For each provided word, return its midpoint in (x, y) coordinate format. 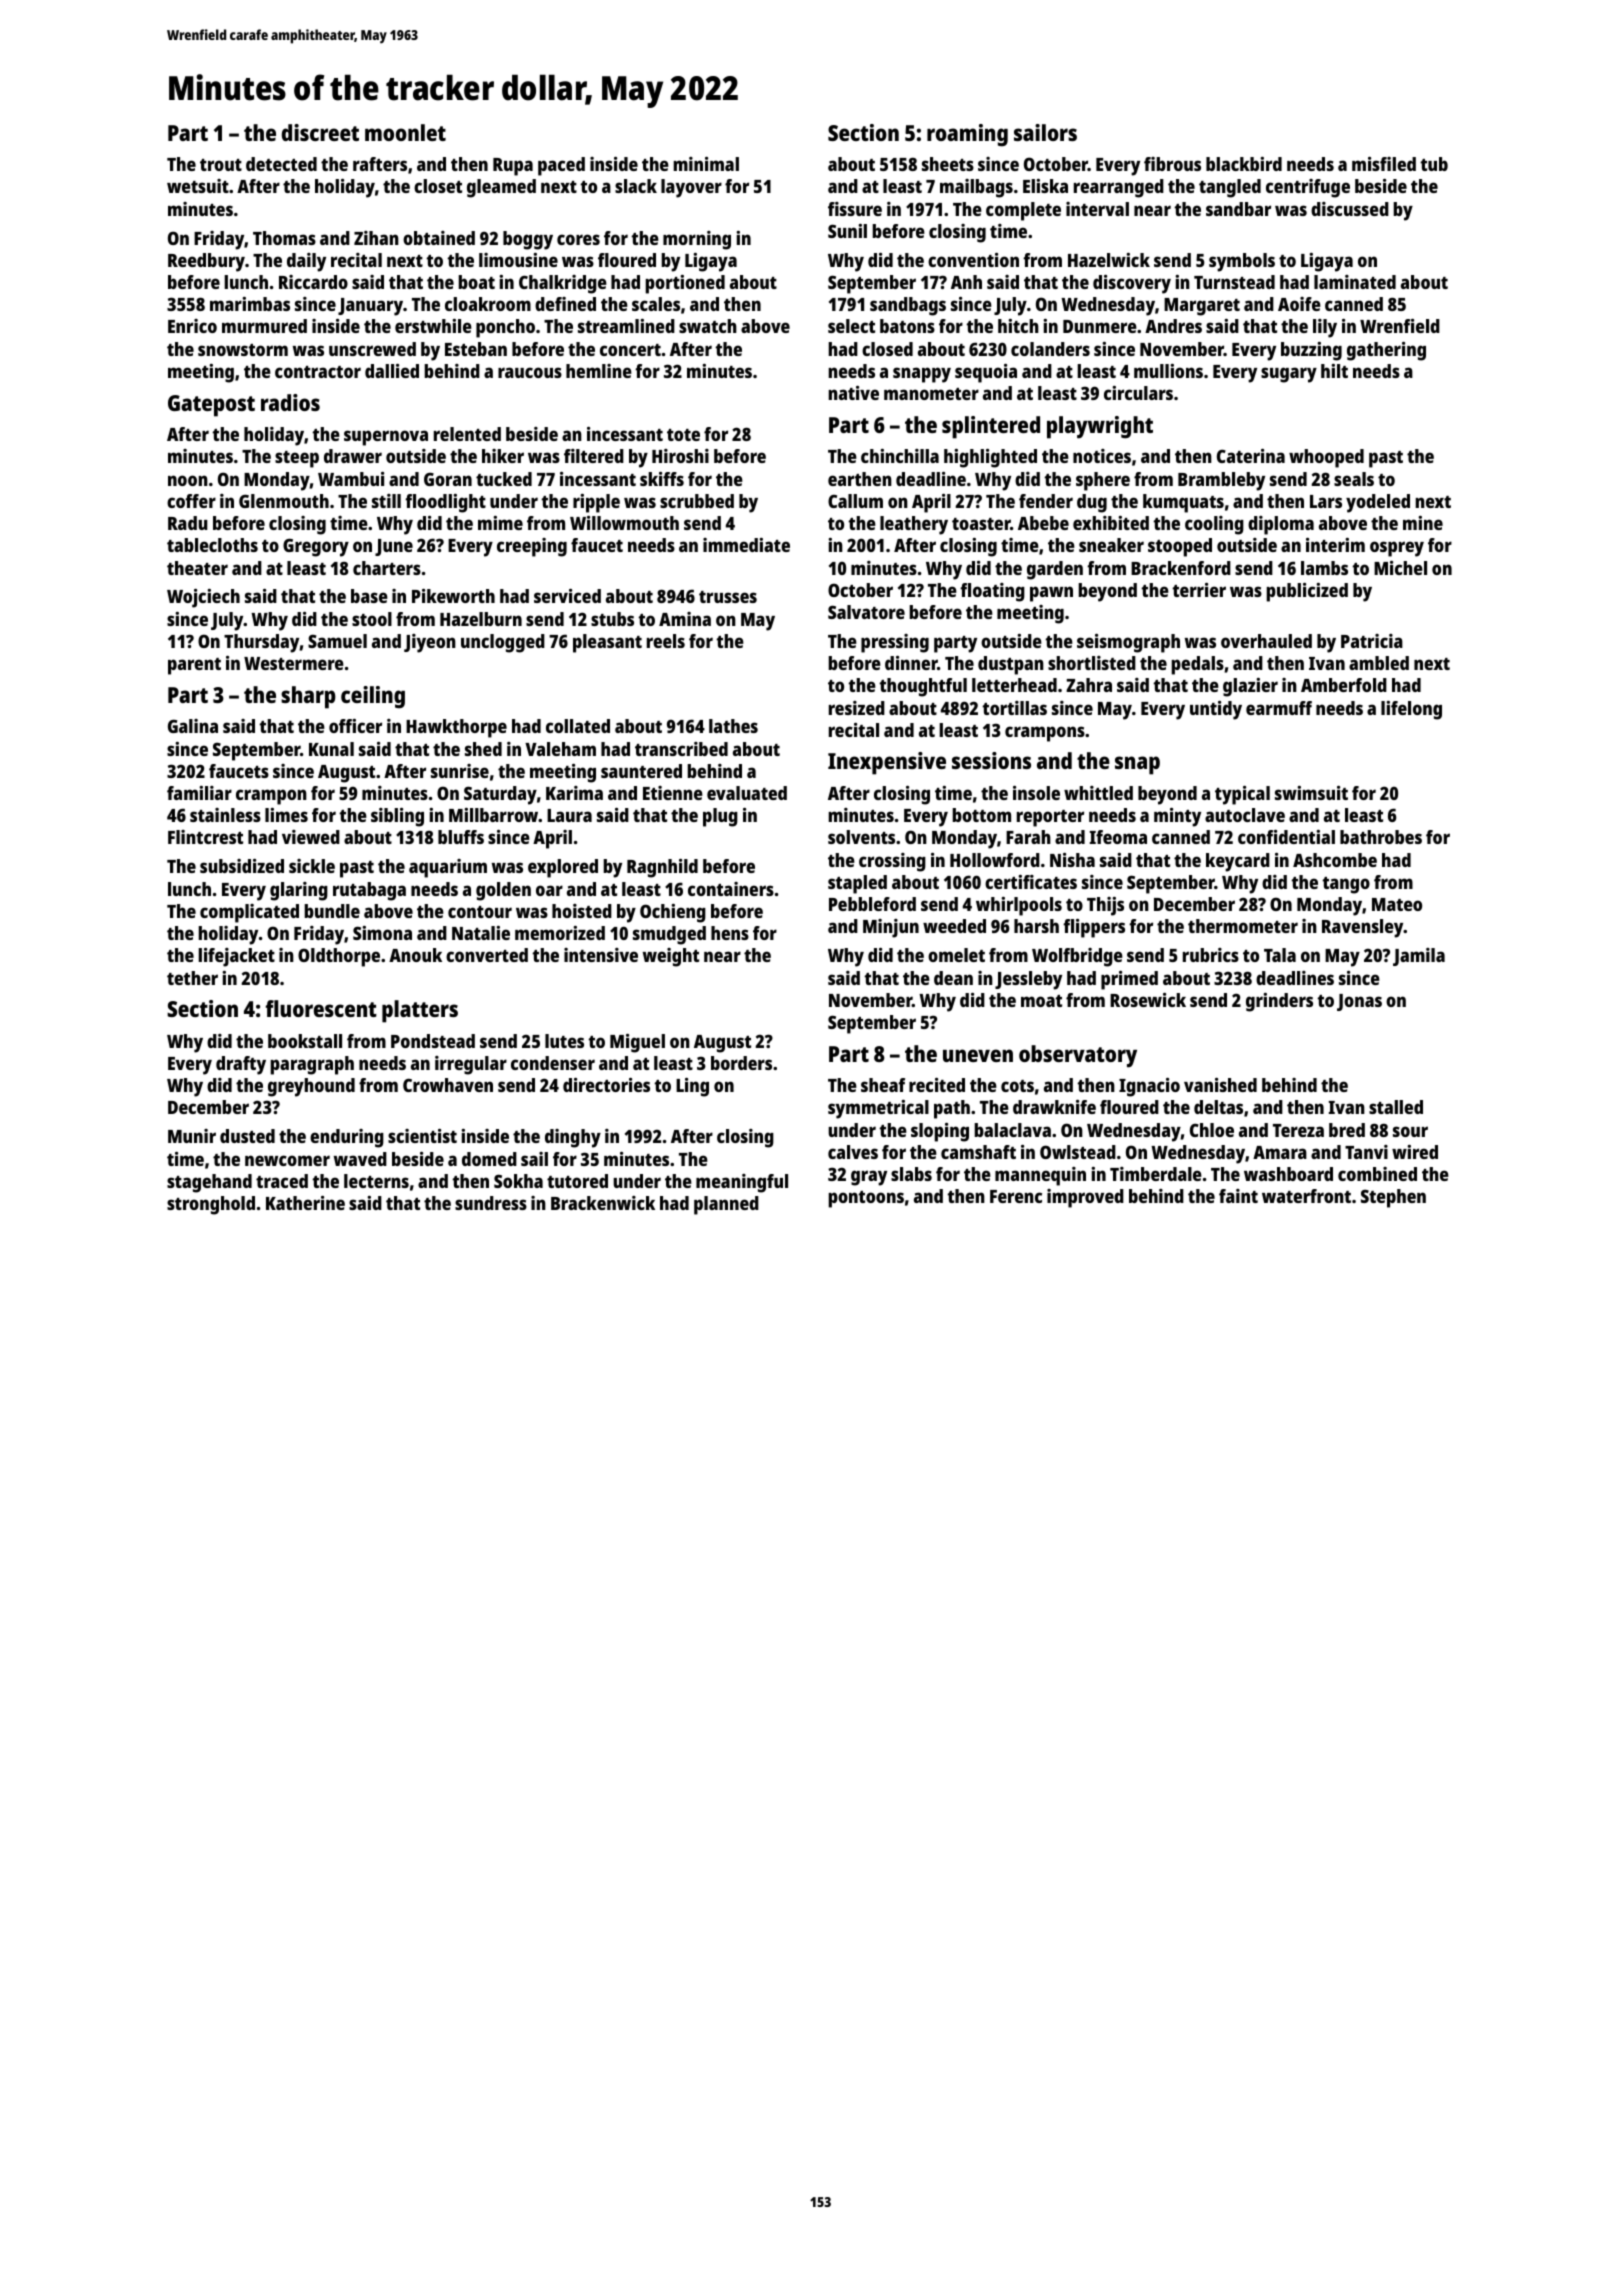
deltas (1218, 1107)
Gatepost (211, 406)
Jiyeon (430, 643)
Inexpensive (887, 763)
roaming (967, 135)
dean (953, 978)
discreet (320, 132)
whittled (1098, 793)
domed (489, 1159)
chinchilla (900, 456)
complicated (249, 913)
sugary (1289, 375)
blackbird (1244, 164)
